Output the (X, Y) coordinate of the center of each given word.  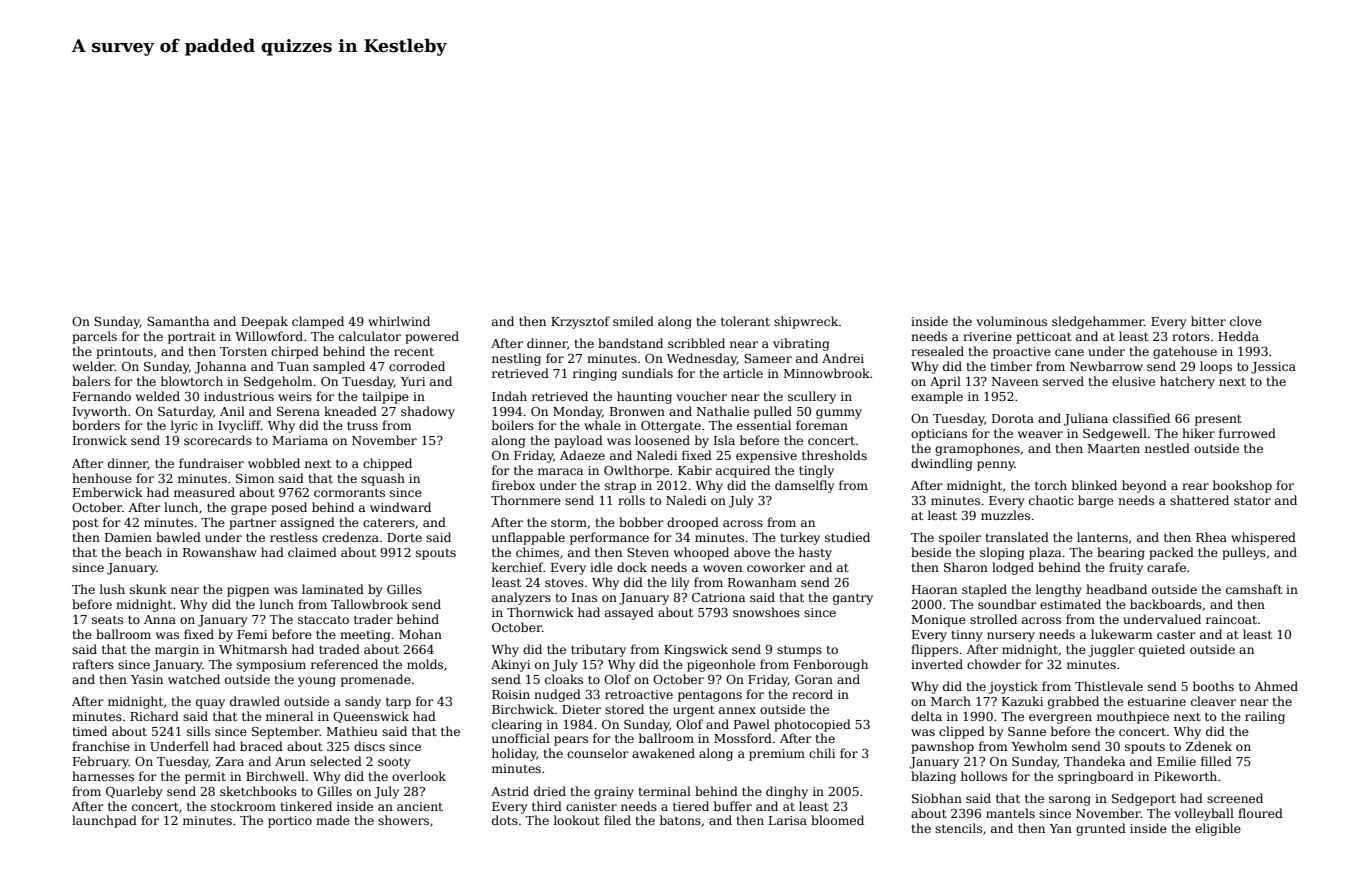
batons (680, 820)
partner (253, 524)
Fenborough (831, 665)
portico (290, 822)
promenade (376, 680)
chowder (994, 664)
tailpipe (385, 397)
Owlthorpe (636, 471)
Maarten (1114, 448)
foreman (822, 425)
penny (996, 466)
